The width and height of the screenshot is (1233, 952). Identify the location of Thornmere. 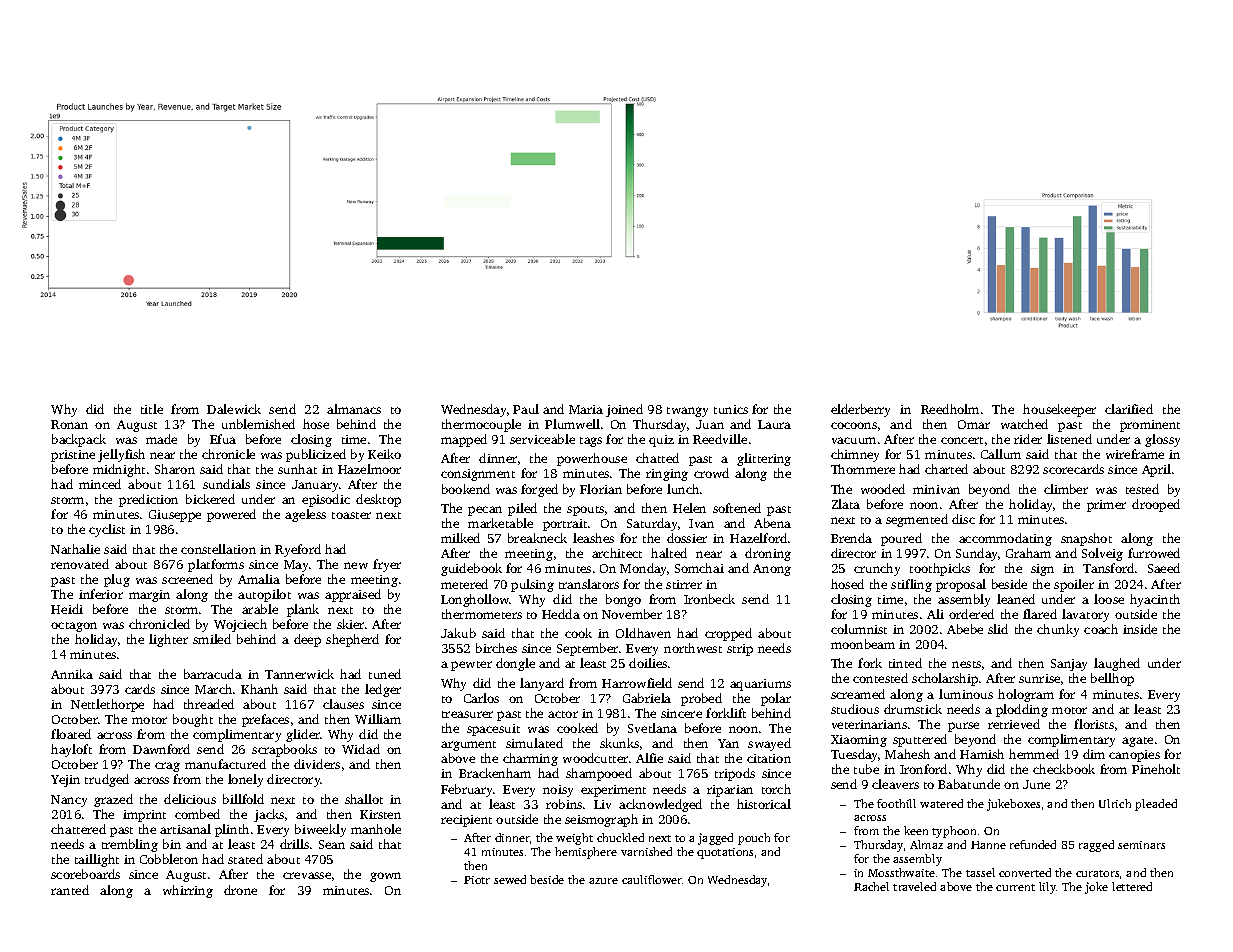
(863, 469).
